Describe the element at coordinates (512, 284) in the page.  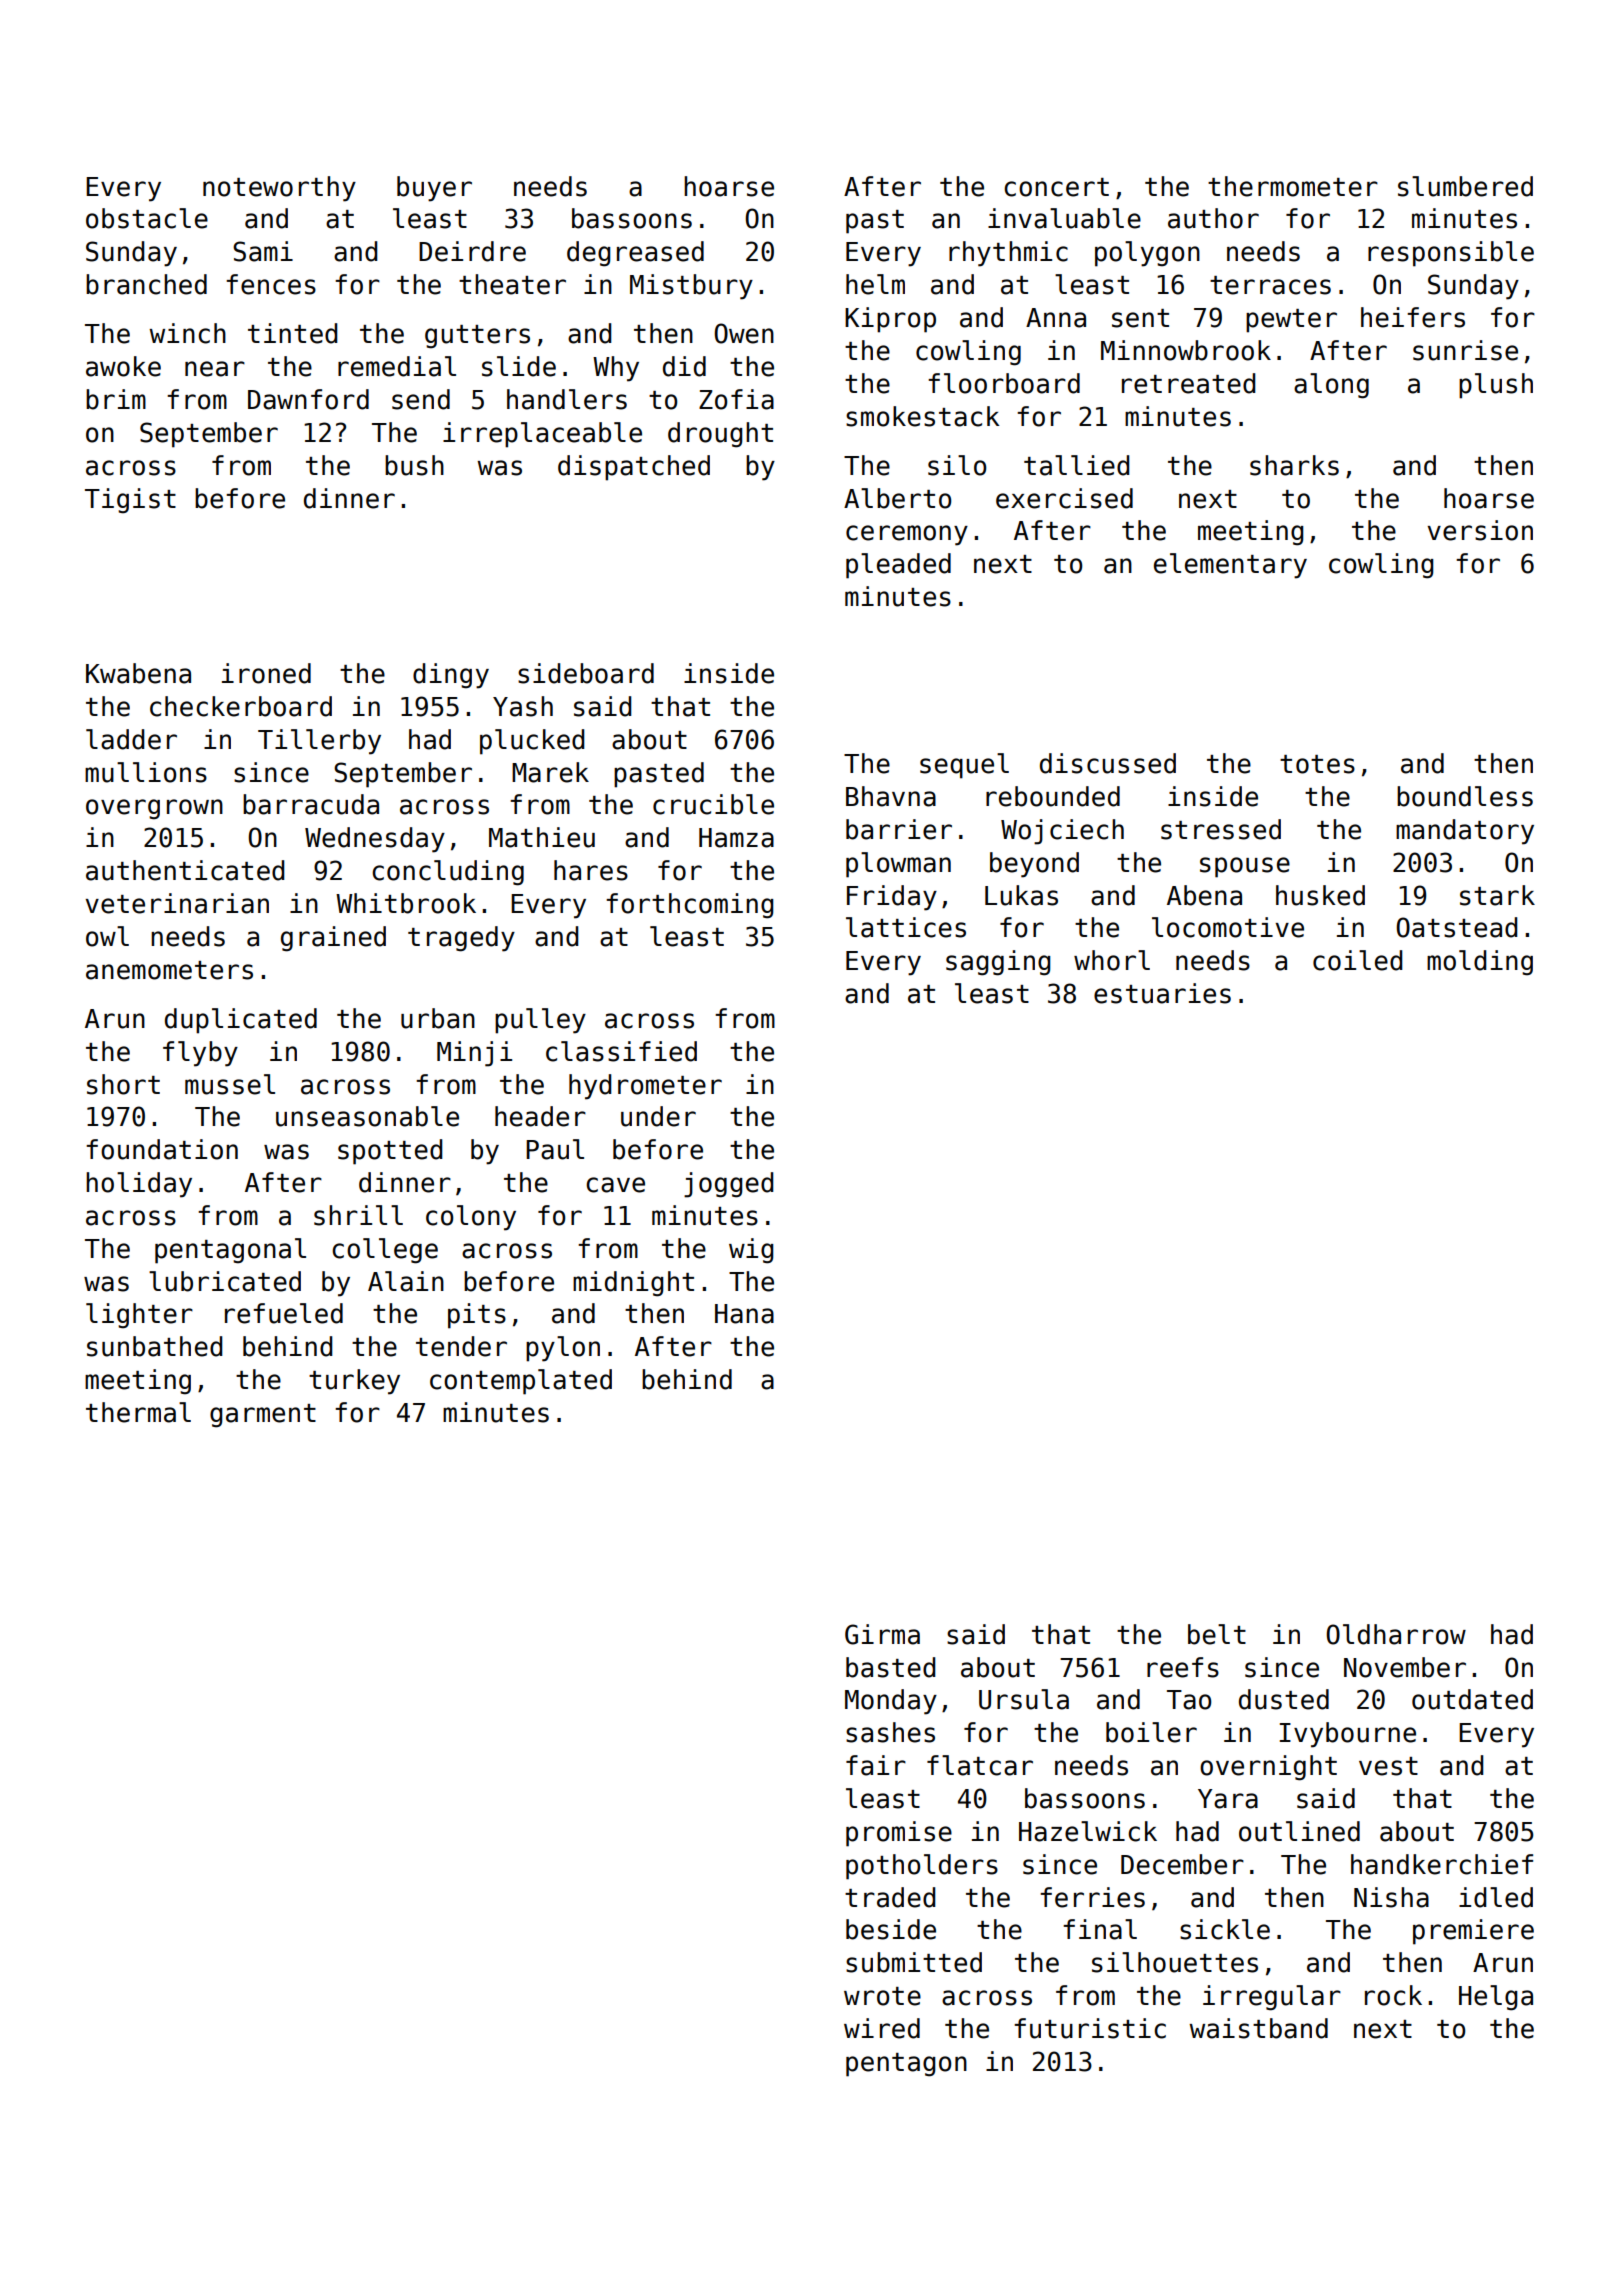
I see `theater` at that location.
